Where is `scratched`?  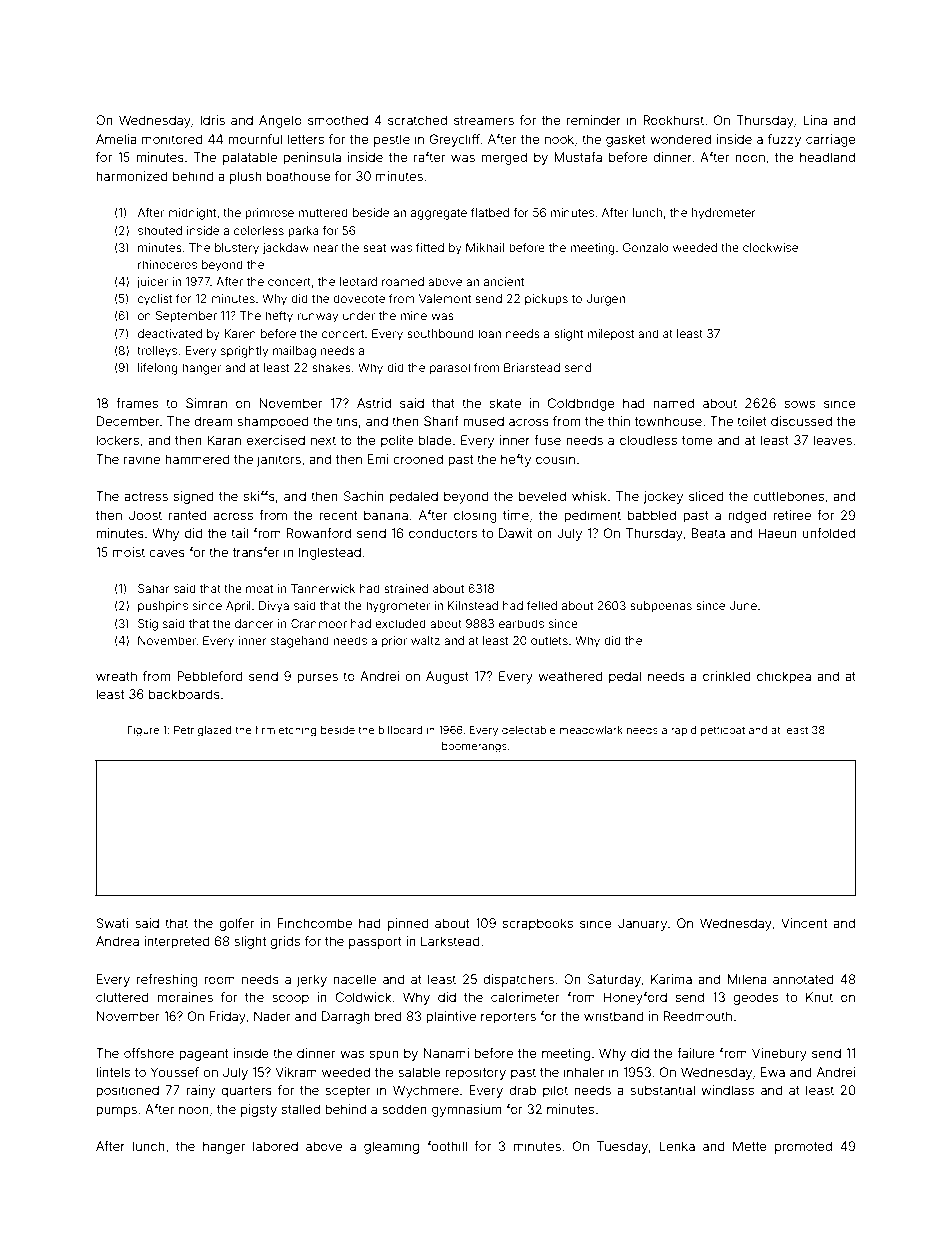
scratched is located at coordinates (417, 120).
